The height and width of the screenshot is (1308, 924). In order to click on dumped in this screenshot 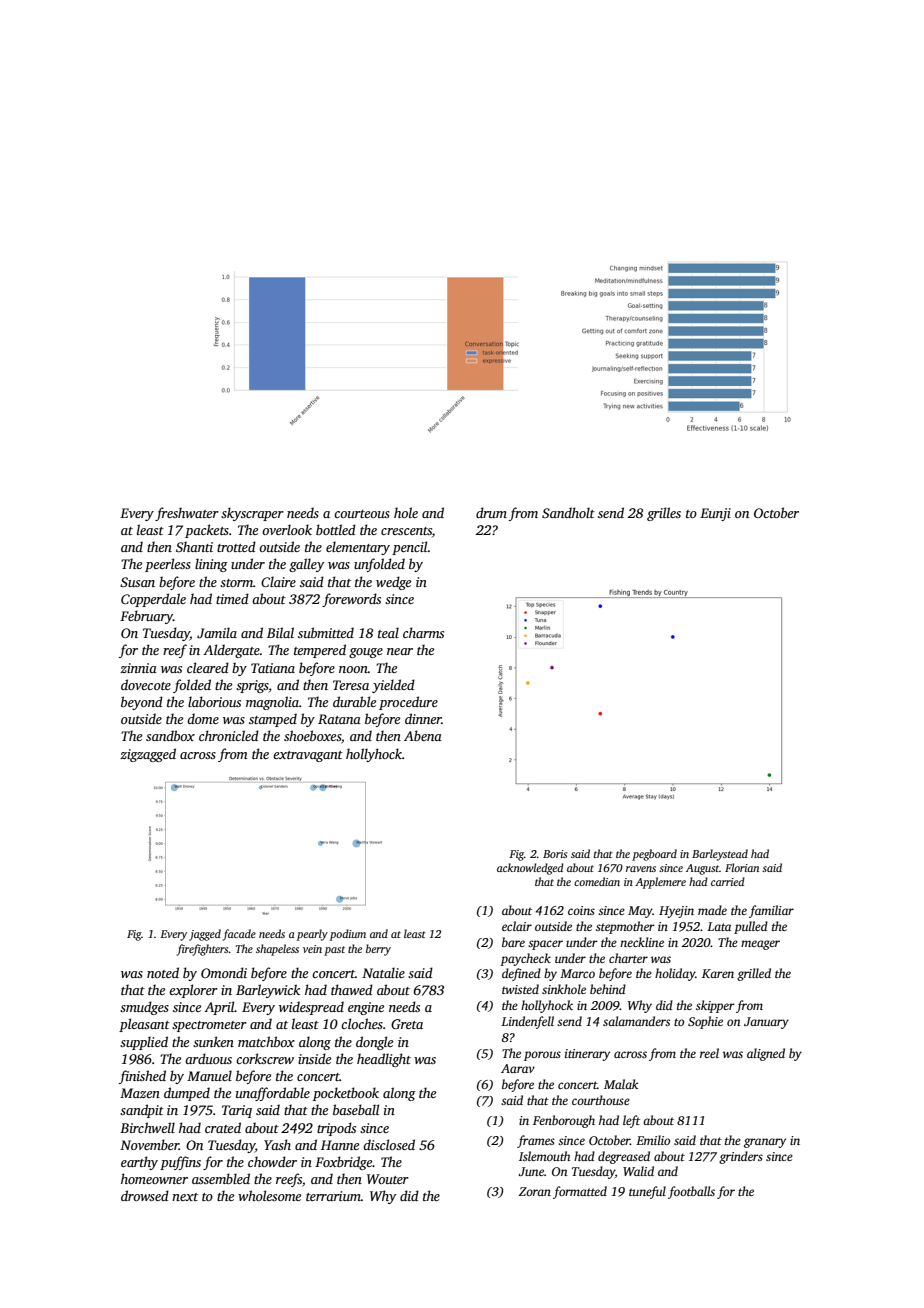, I will do `click(187, 1094)`.
